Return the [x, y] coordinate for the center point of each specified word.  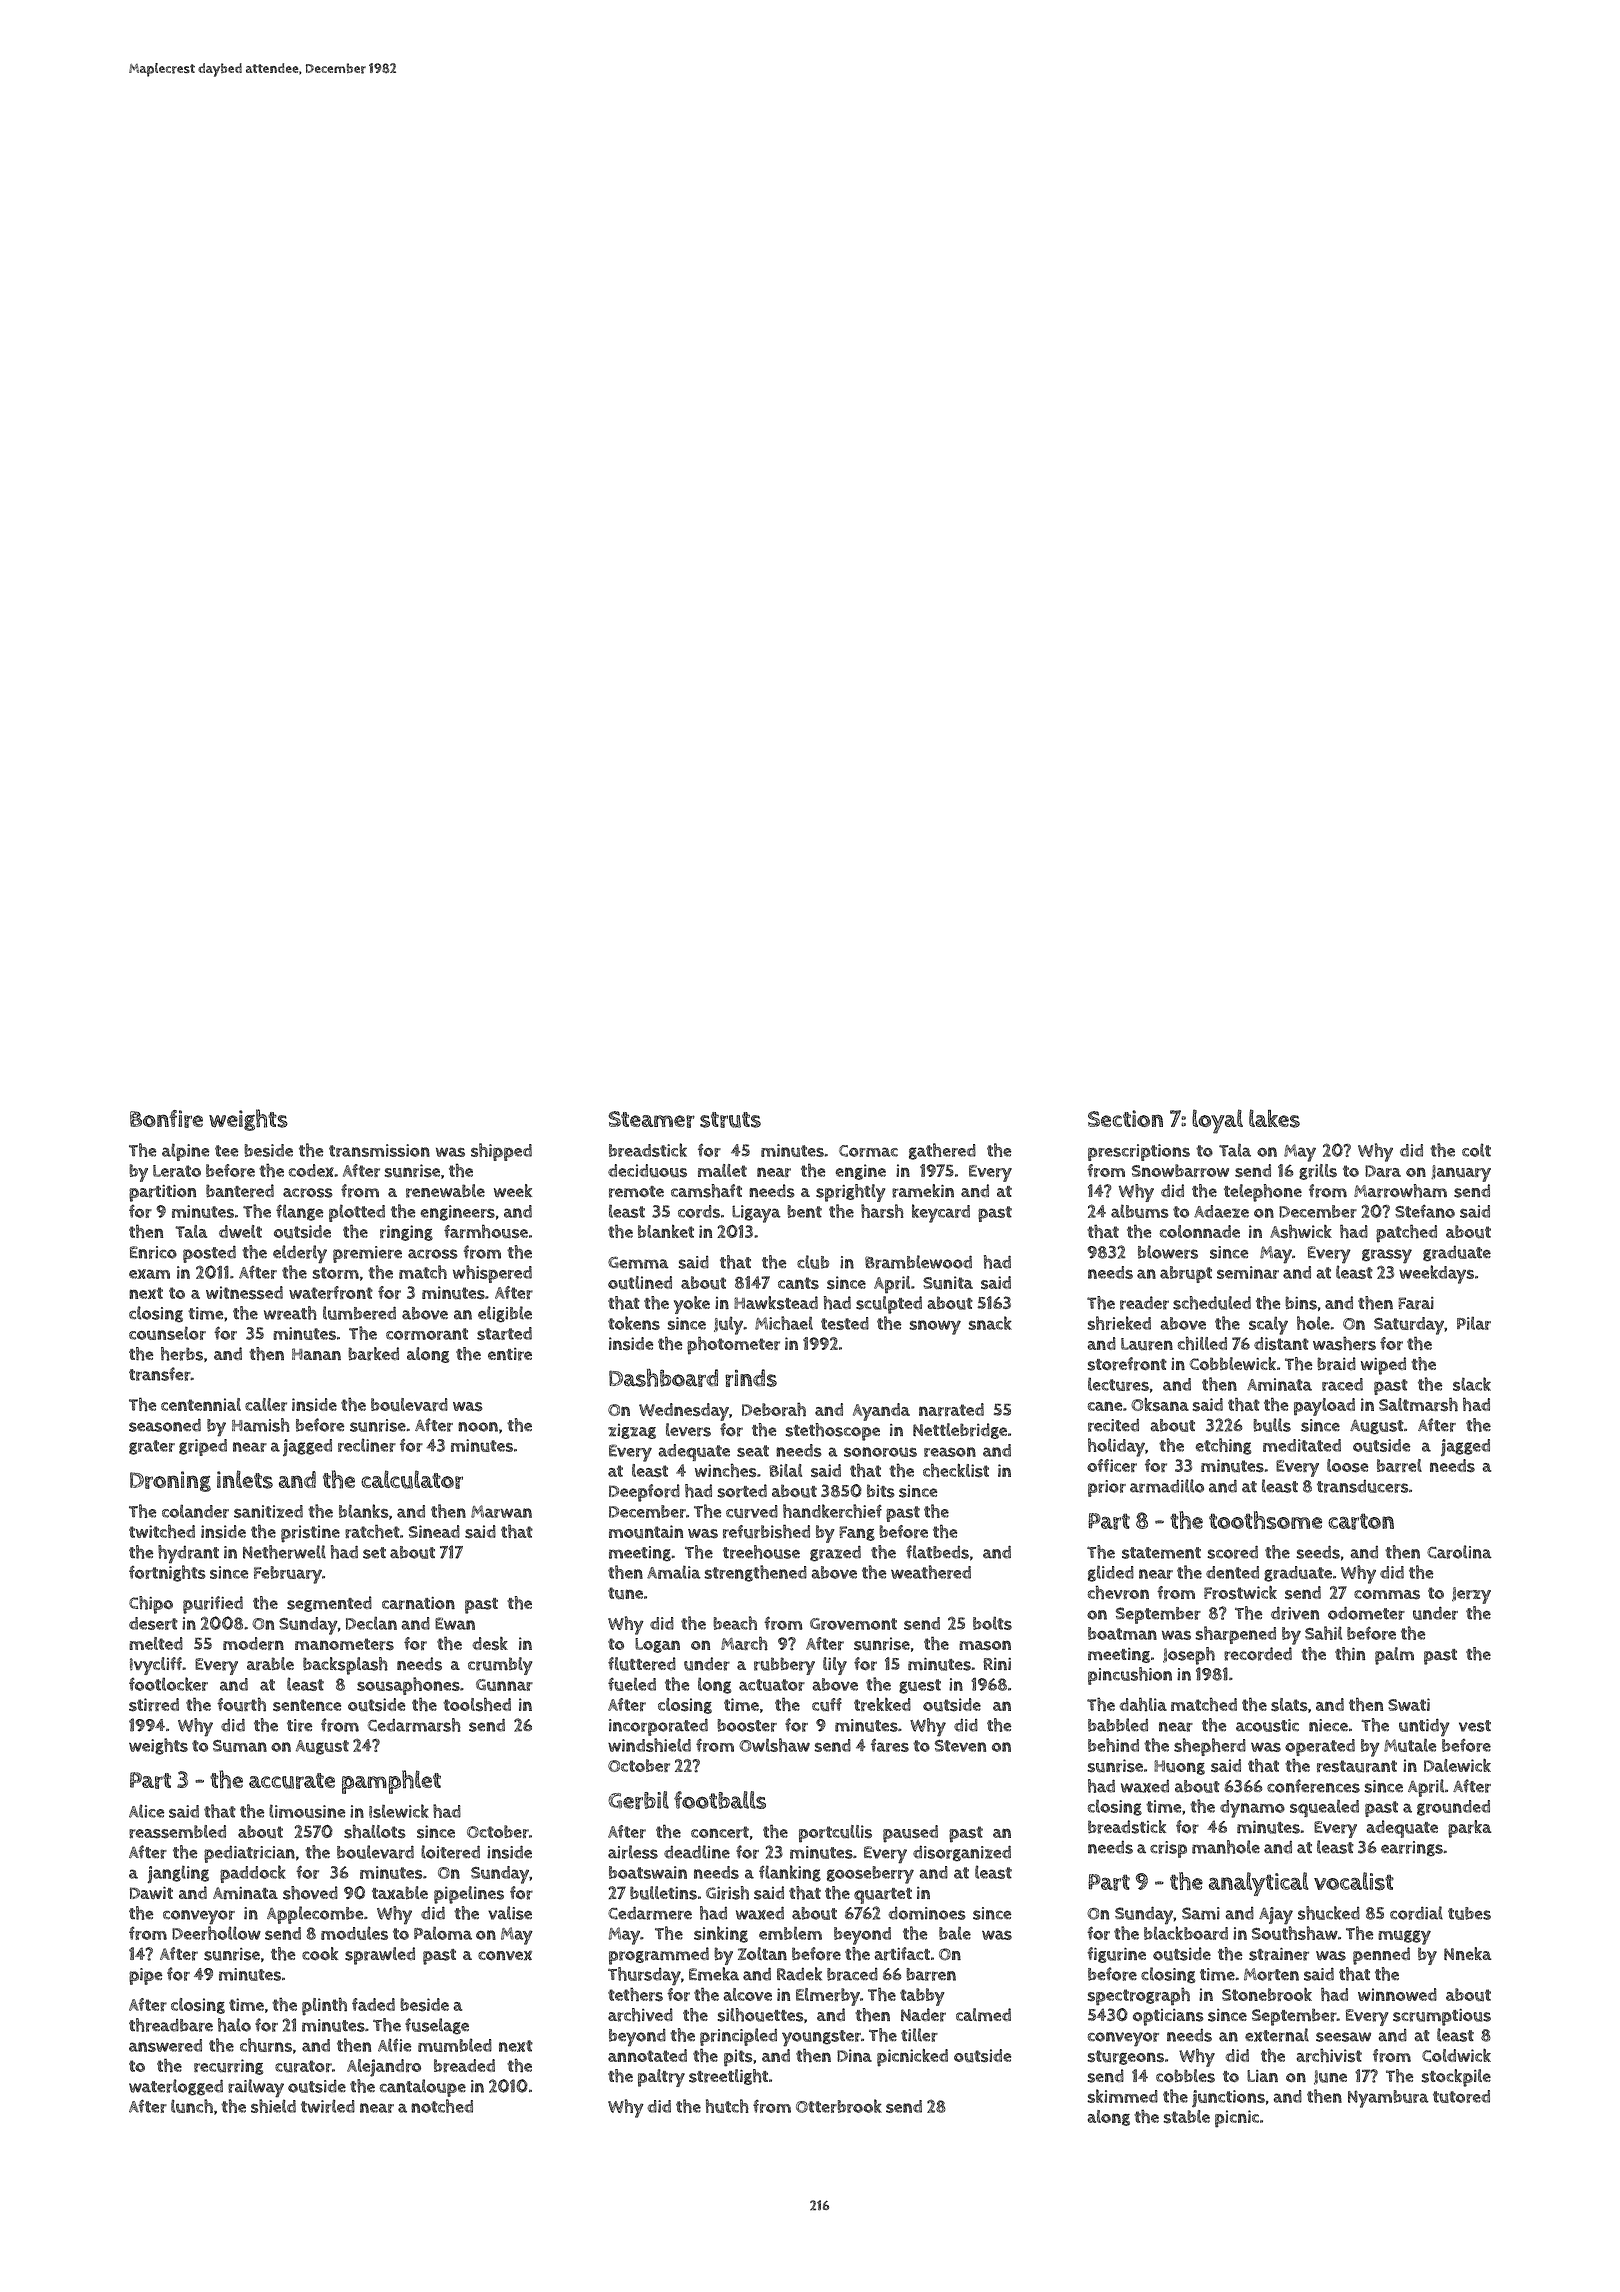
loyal [1217, 1121]
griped [203, 1447]
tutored [1461, 2096]
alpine [185, 1152]
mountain [646, 1532]
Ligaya [756, 1214]
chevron [1118, 1592]
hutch [727, 2106]
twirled [328, 2106]
